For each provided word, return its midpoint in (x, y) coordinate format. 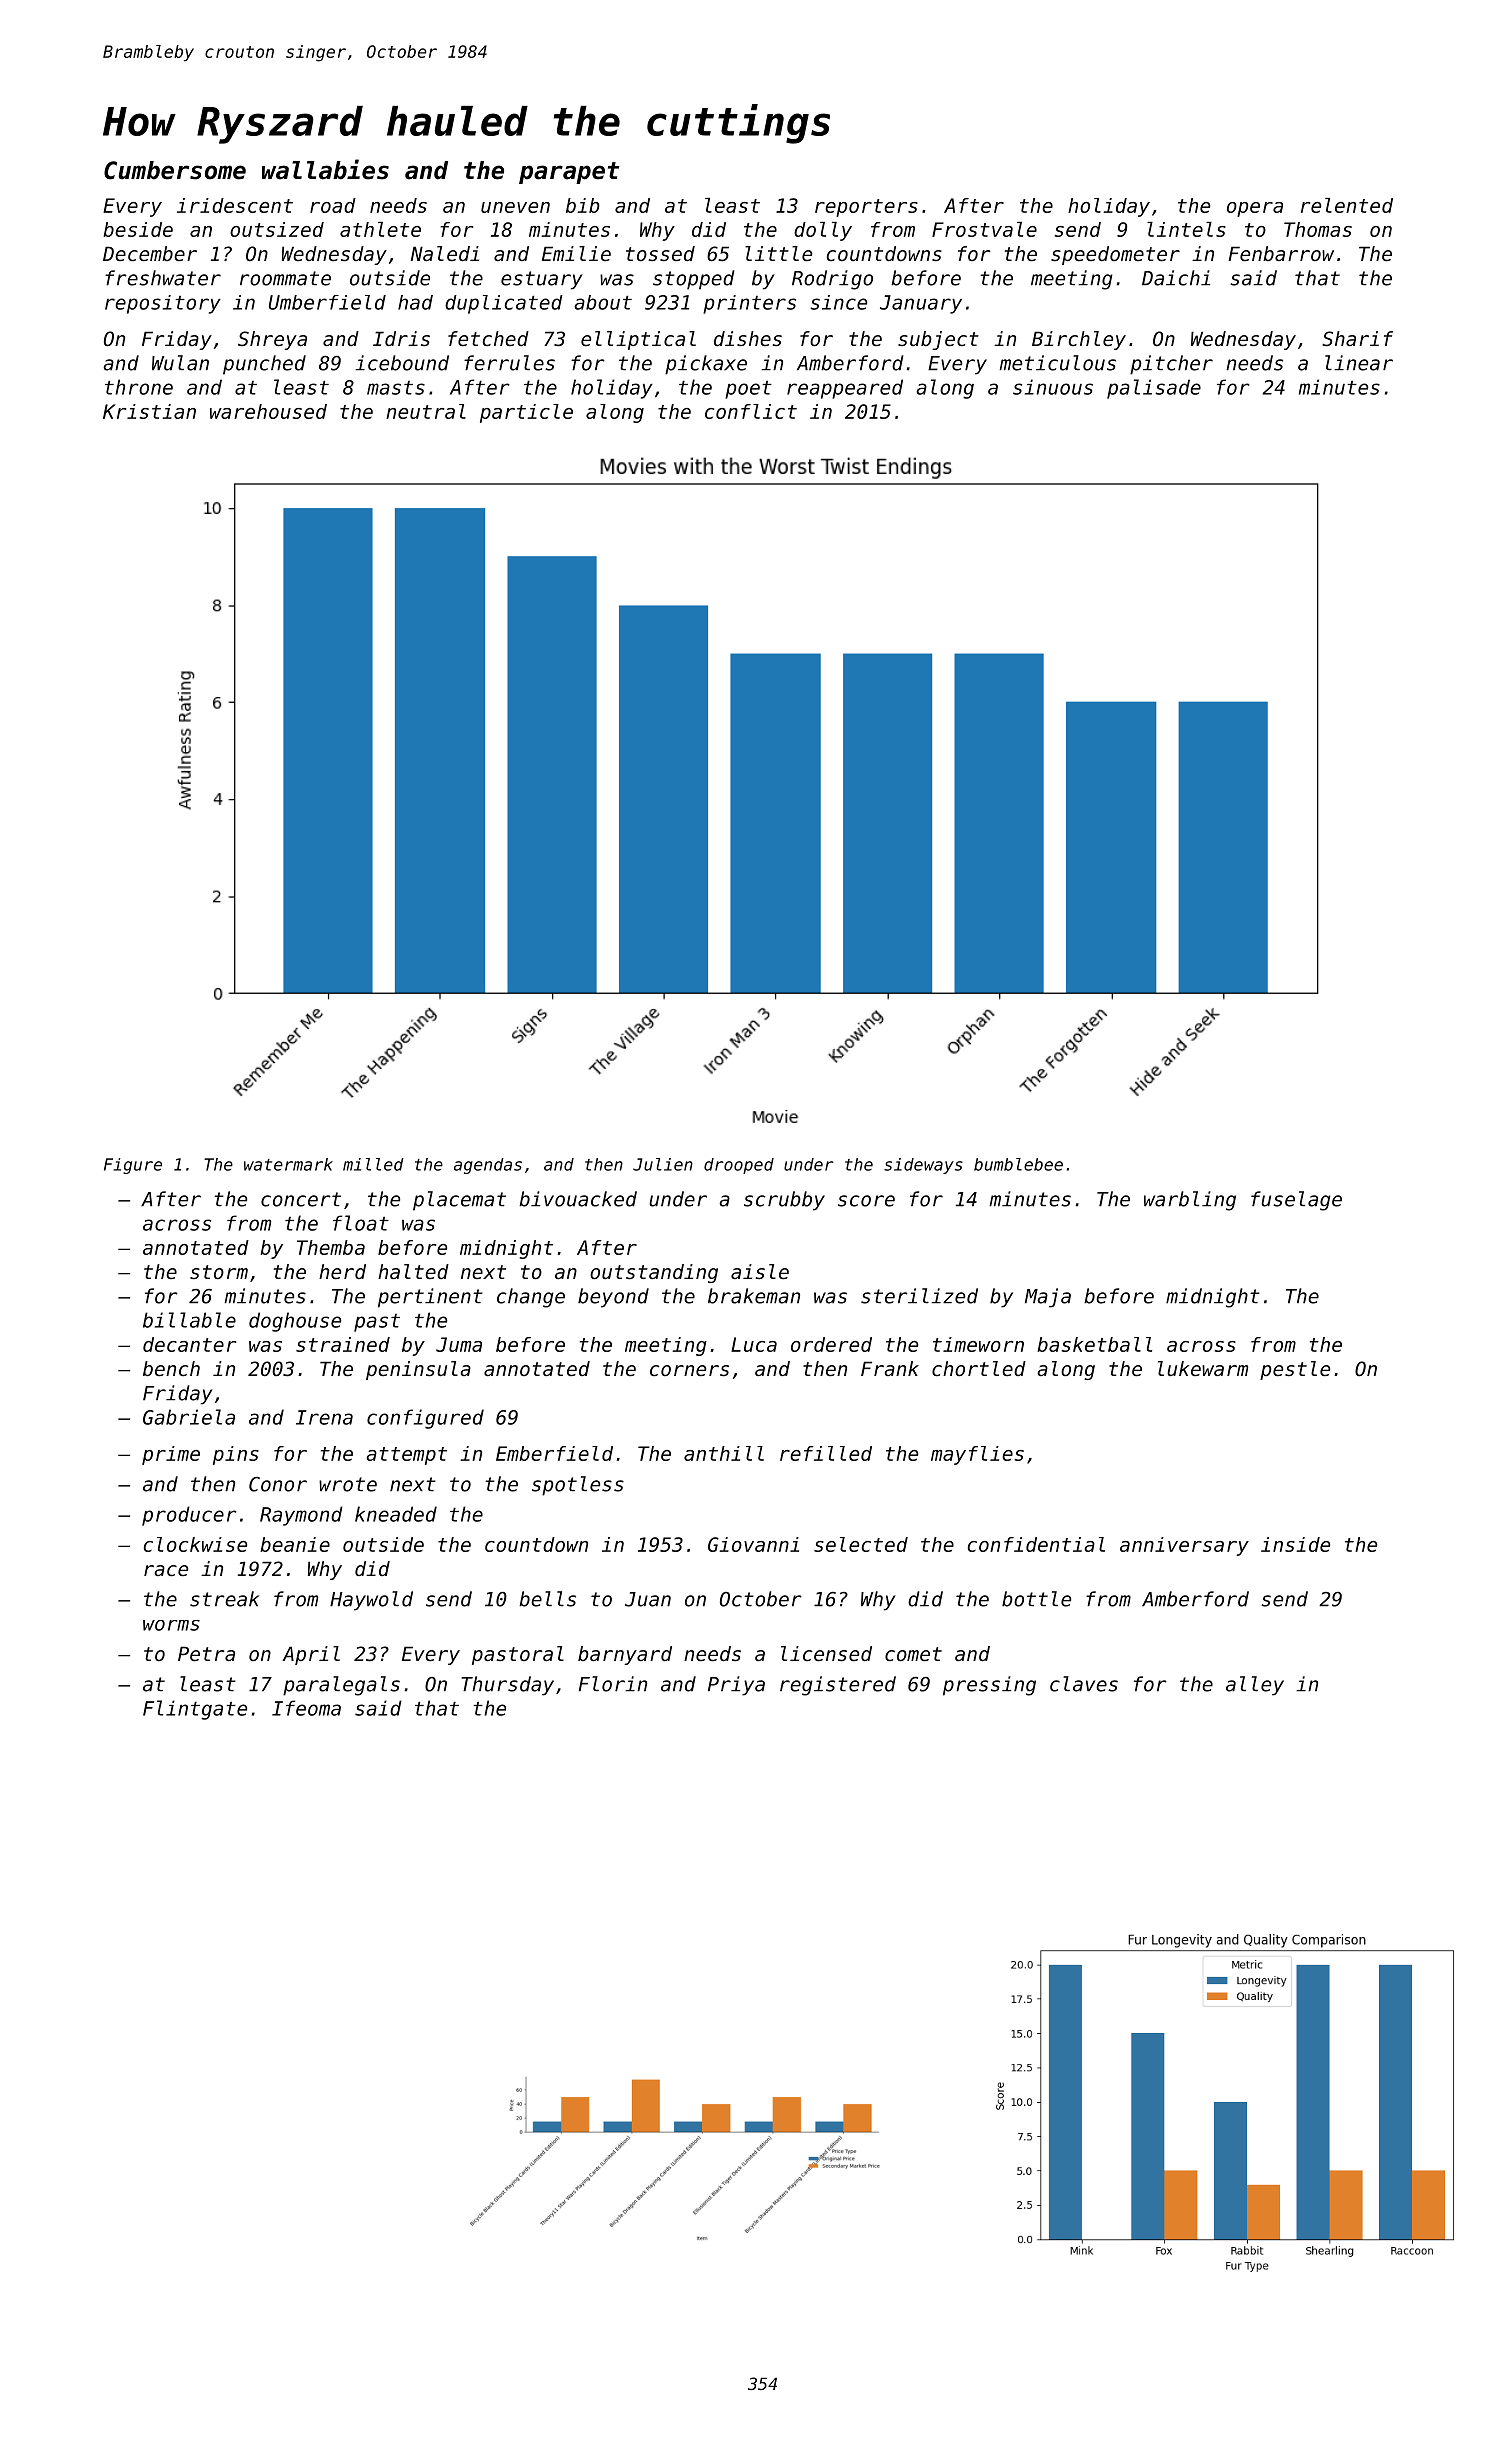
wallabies (325, 169)
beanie (295, 1544)
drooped (739, 1166)
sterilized (919, 1296)
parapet (569, 173)
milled (373, 1164)
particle (526, 413)
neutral (426, 411)
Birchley (1079, 340)
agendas (488, 1166)
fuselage (1296, 1201)
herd (342, 1272)
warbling (1190, 1201)
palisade (1154, 389)
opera (1255, 209)
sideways (923, 1166)
